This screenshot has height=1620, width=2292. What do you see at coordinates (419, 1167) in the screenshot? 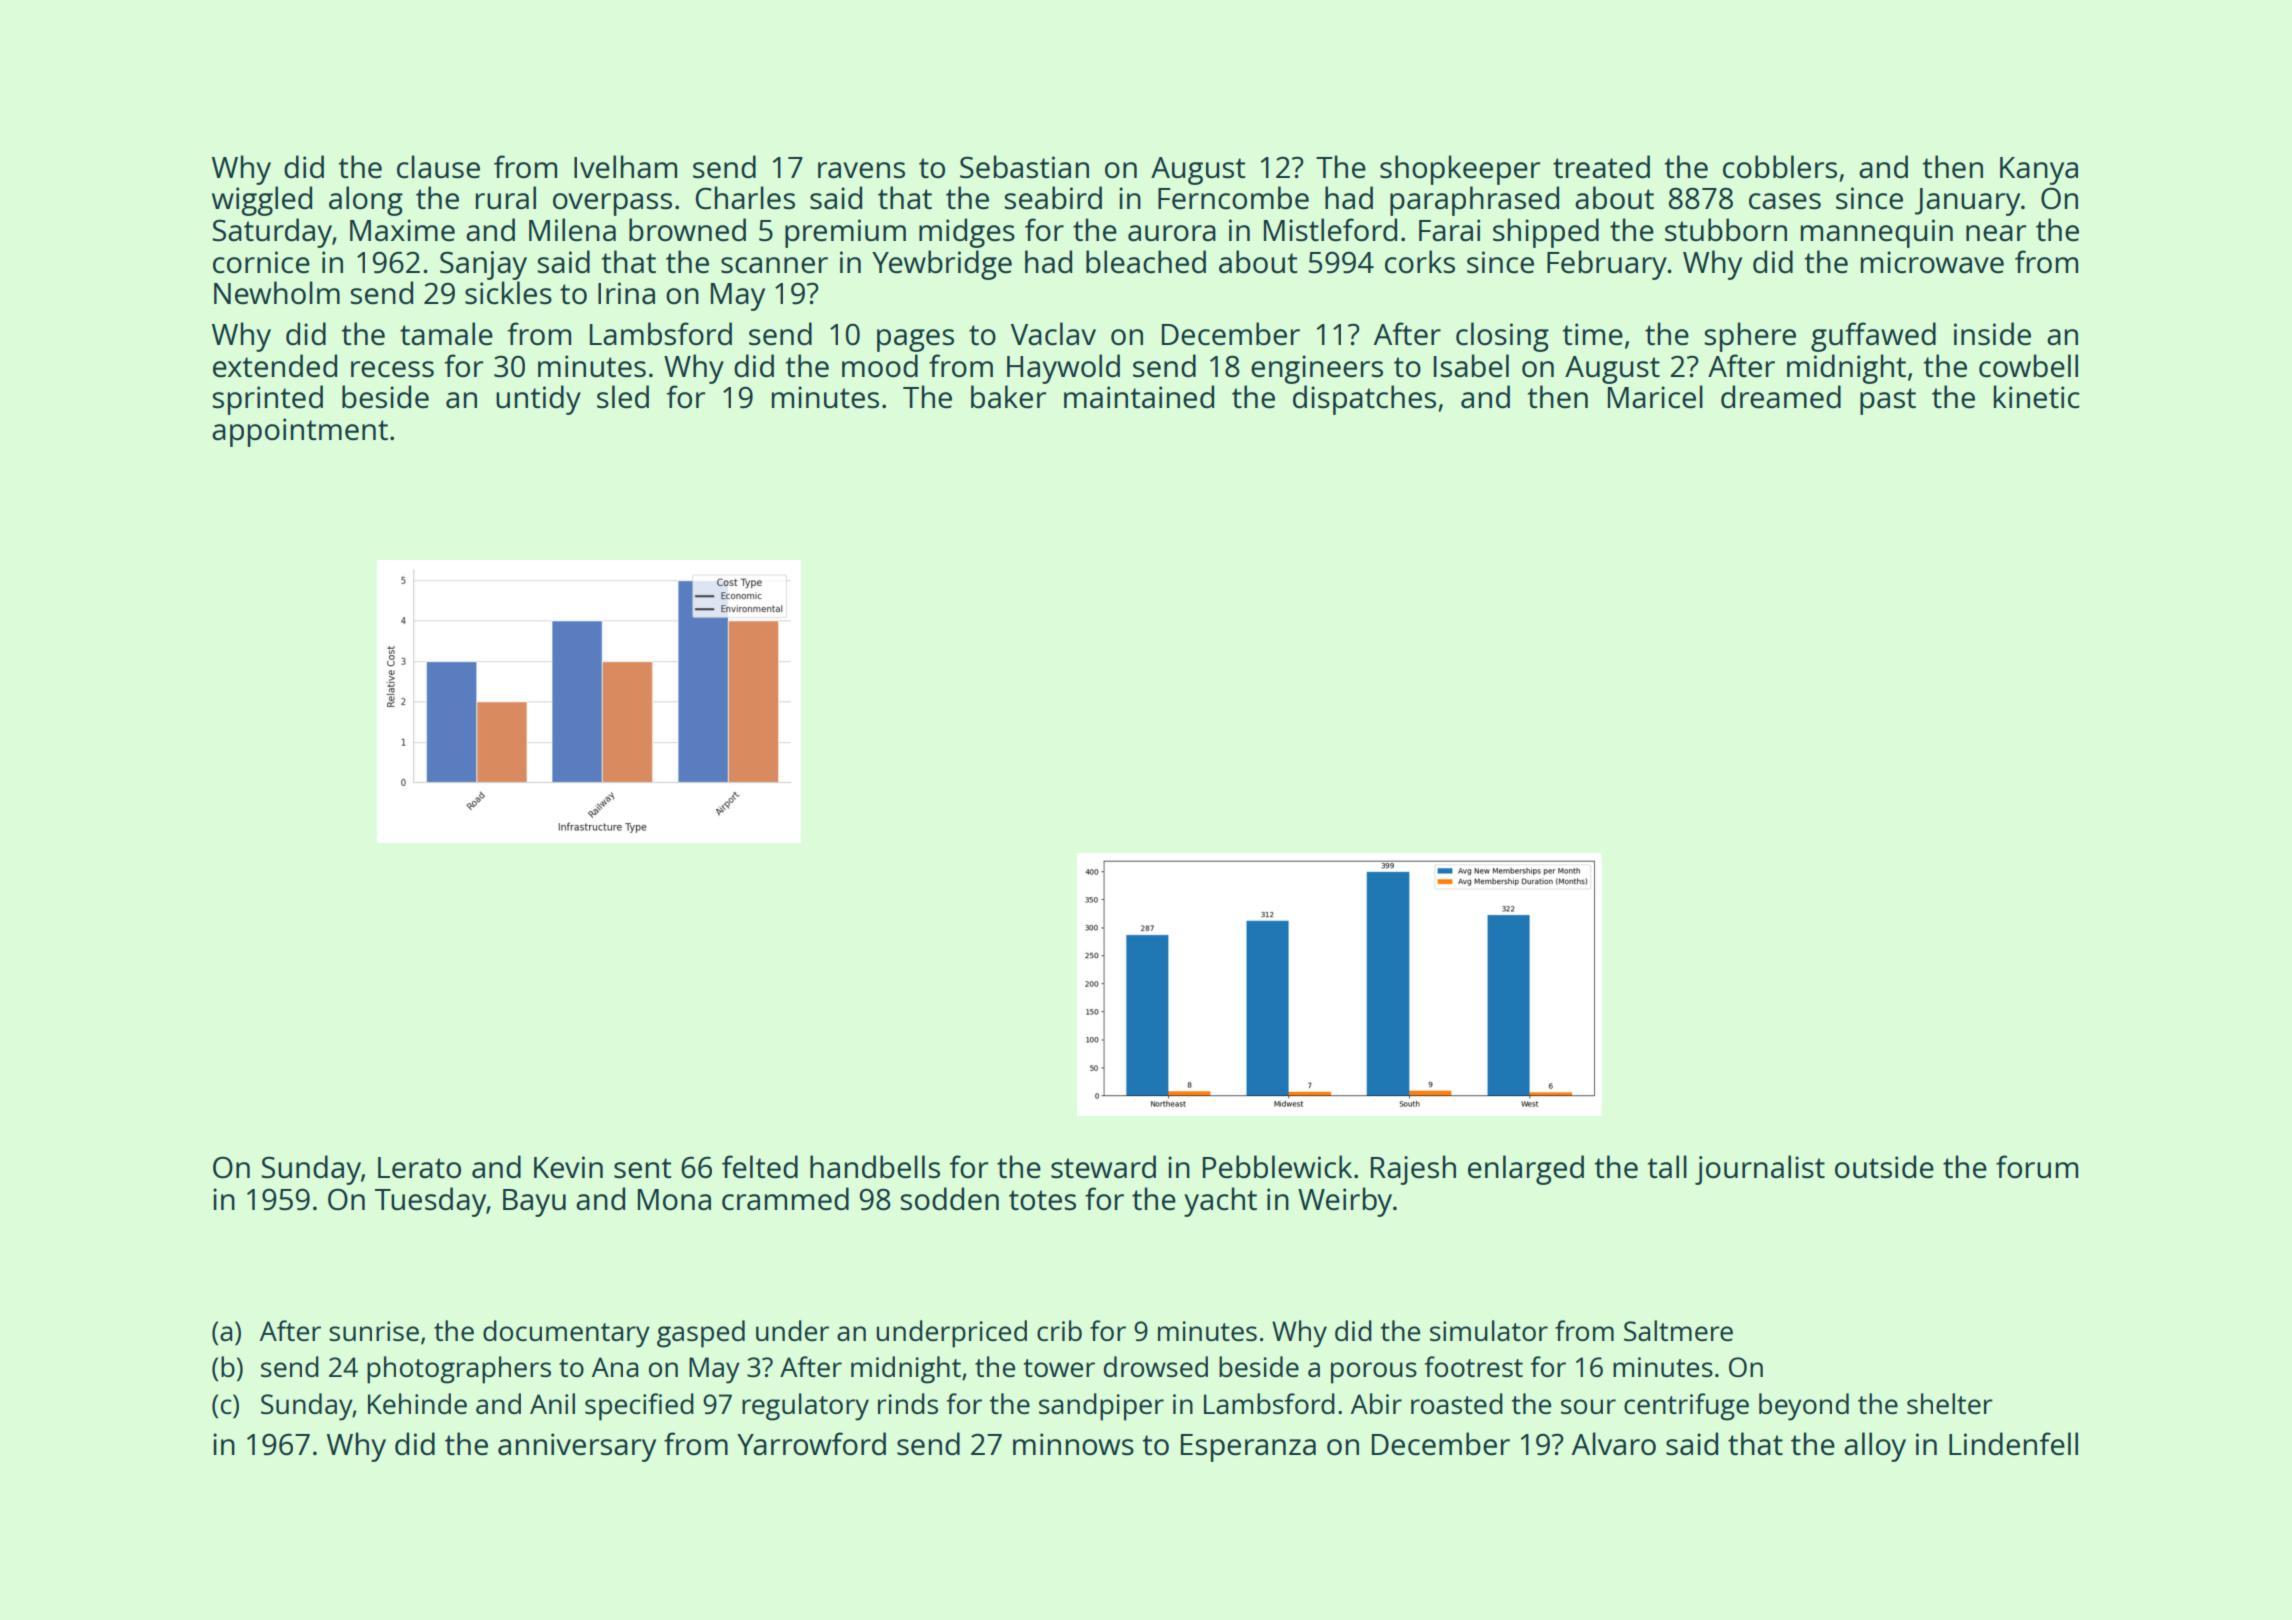
I see `Lerato` at bounding box center [419, 1167].
